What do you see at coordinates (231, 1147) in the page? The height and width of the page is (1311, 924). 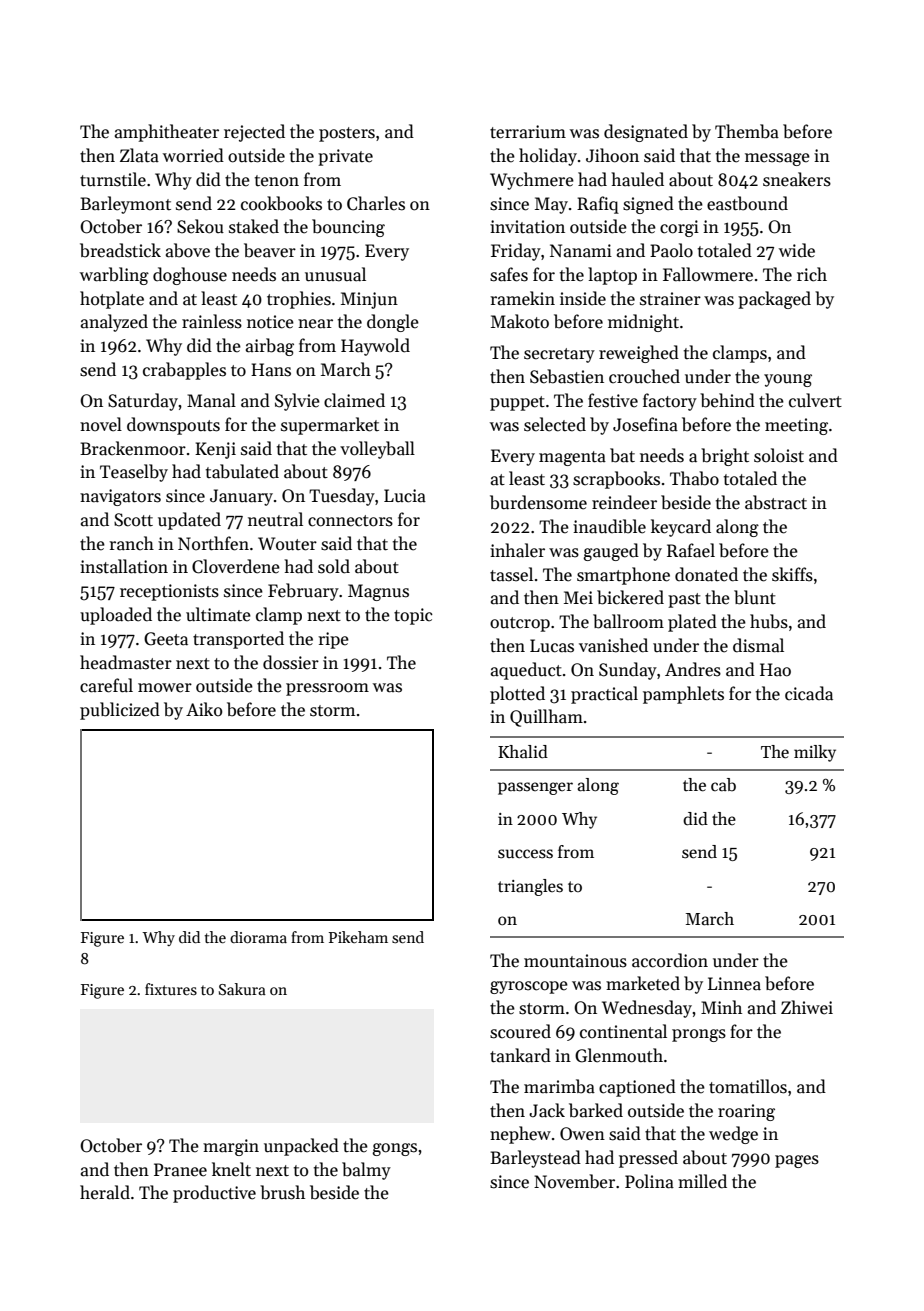 I see `margin` at bounding box center [231, 1147].
